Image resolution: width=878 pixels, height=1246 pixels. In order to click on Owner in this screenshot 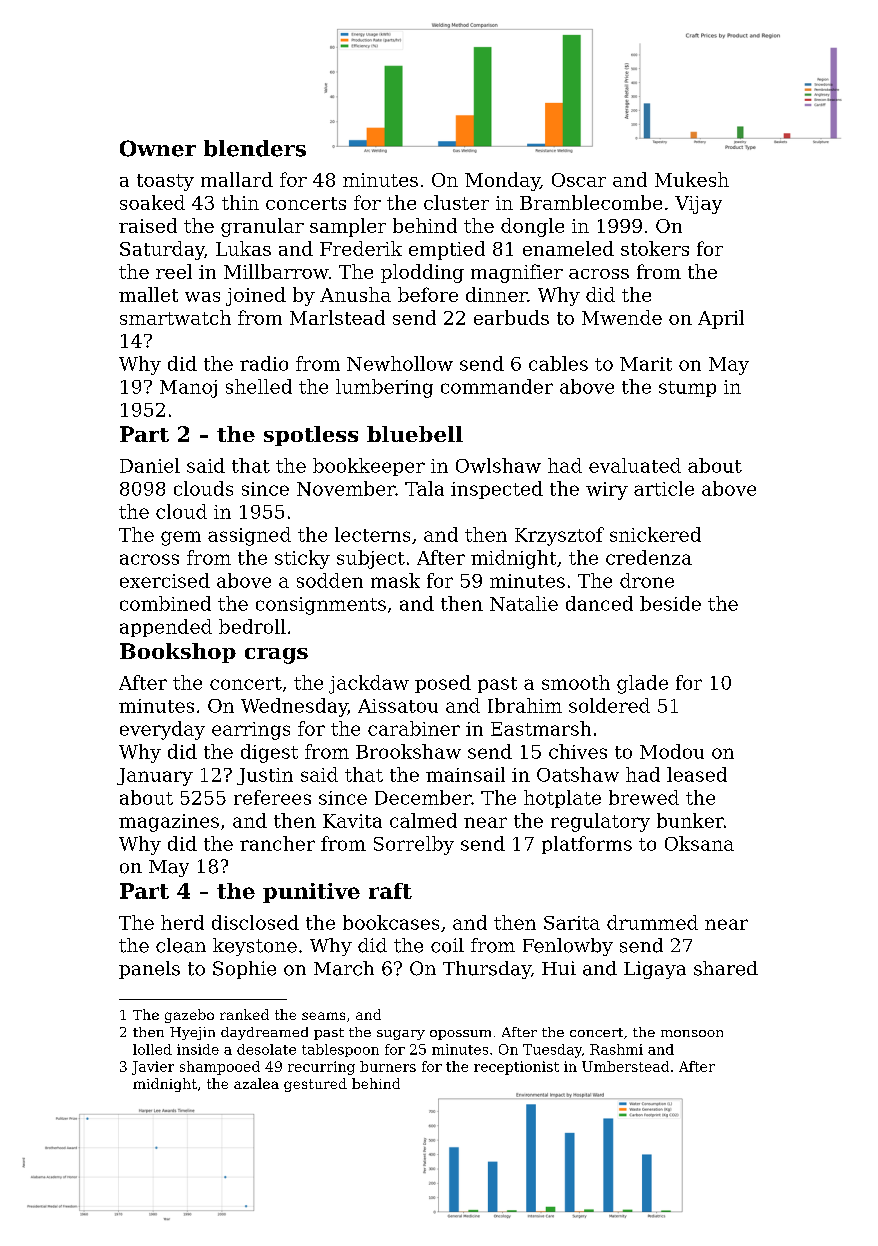, I will do `click(158, 148)`.
